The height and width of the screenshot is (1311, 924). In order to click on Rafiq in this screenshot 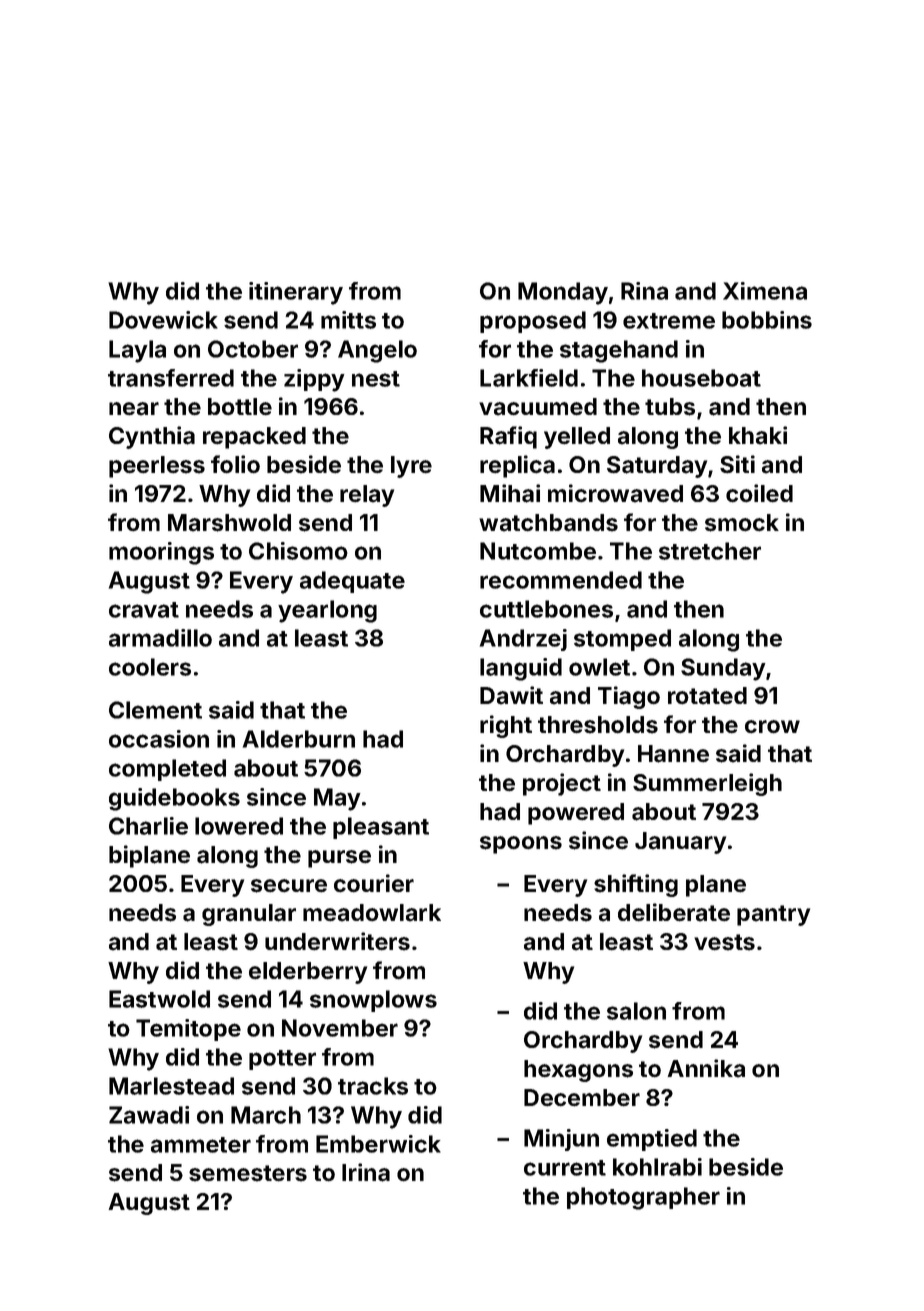, I will do `click(508, 437)`.
